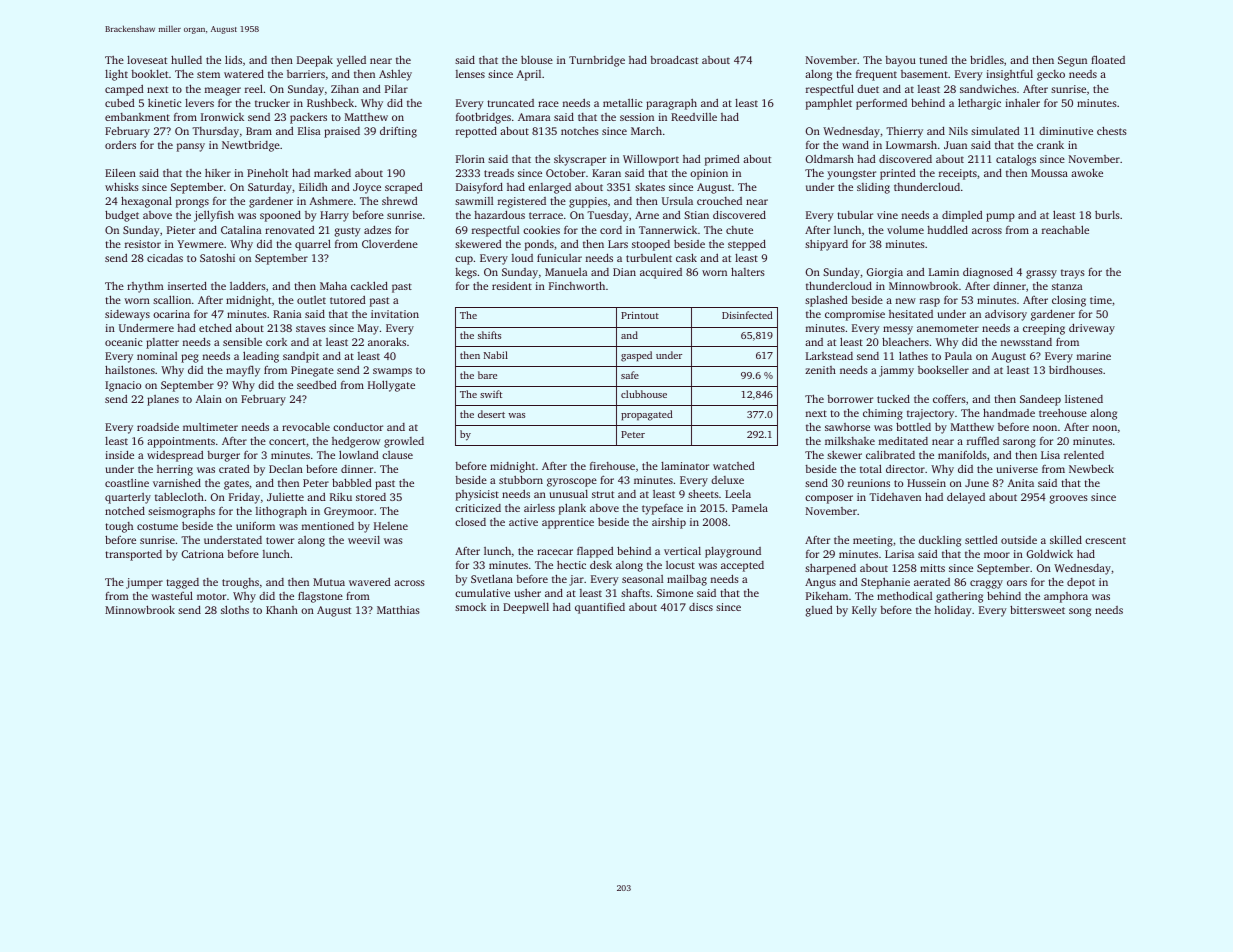 Image resolution: width=1233 pixels, height=952 pixels. I want to click on Simone, so click(675, 593).
